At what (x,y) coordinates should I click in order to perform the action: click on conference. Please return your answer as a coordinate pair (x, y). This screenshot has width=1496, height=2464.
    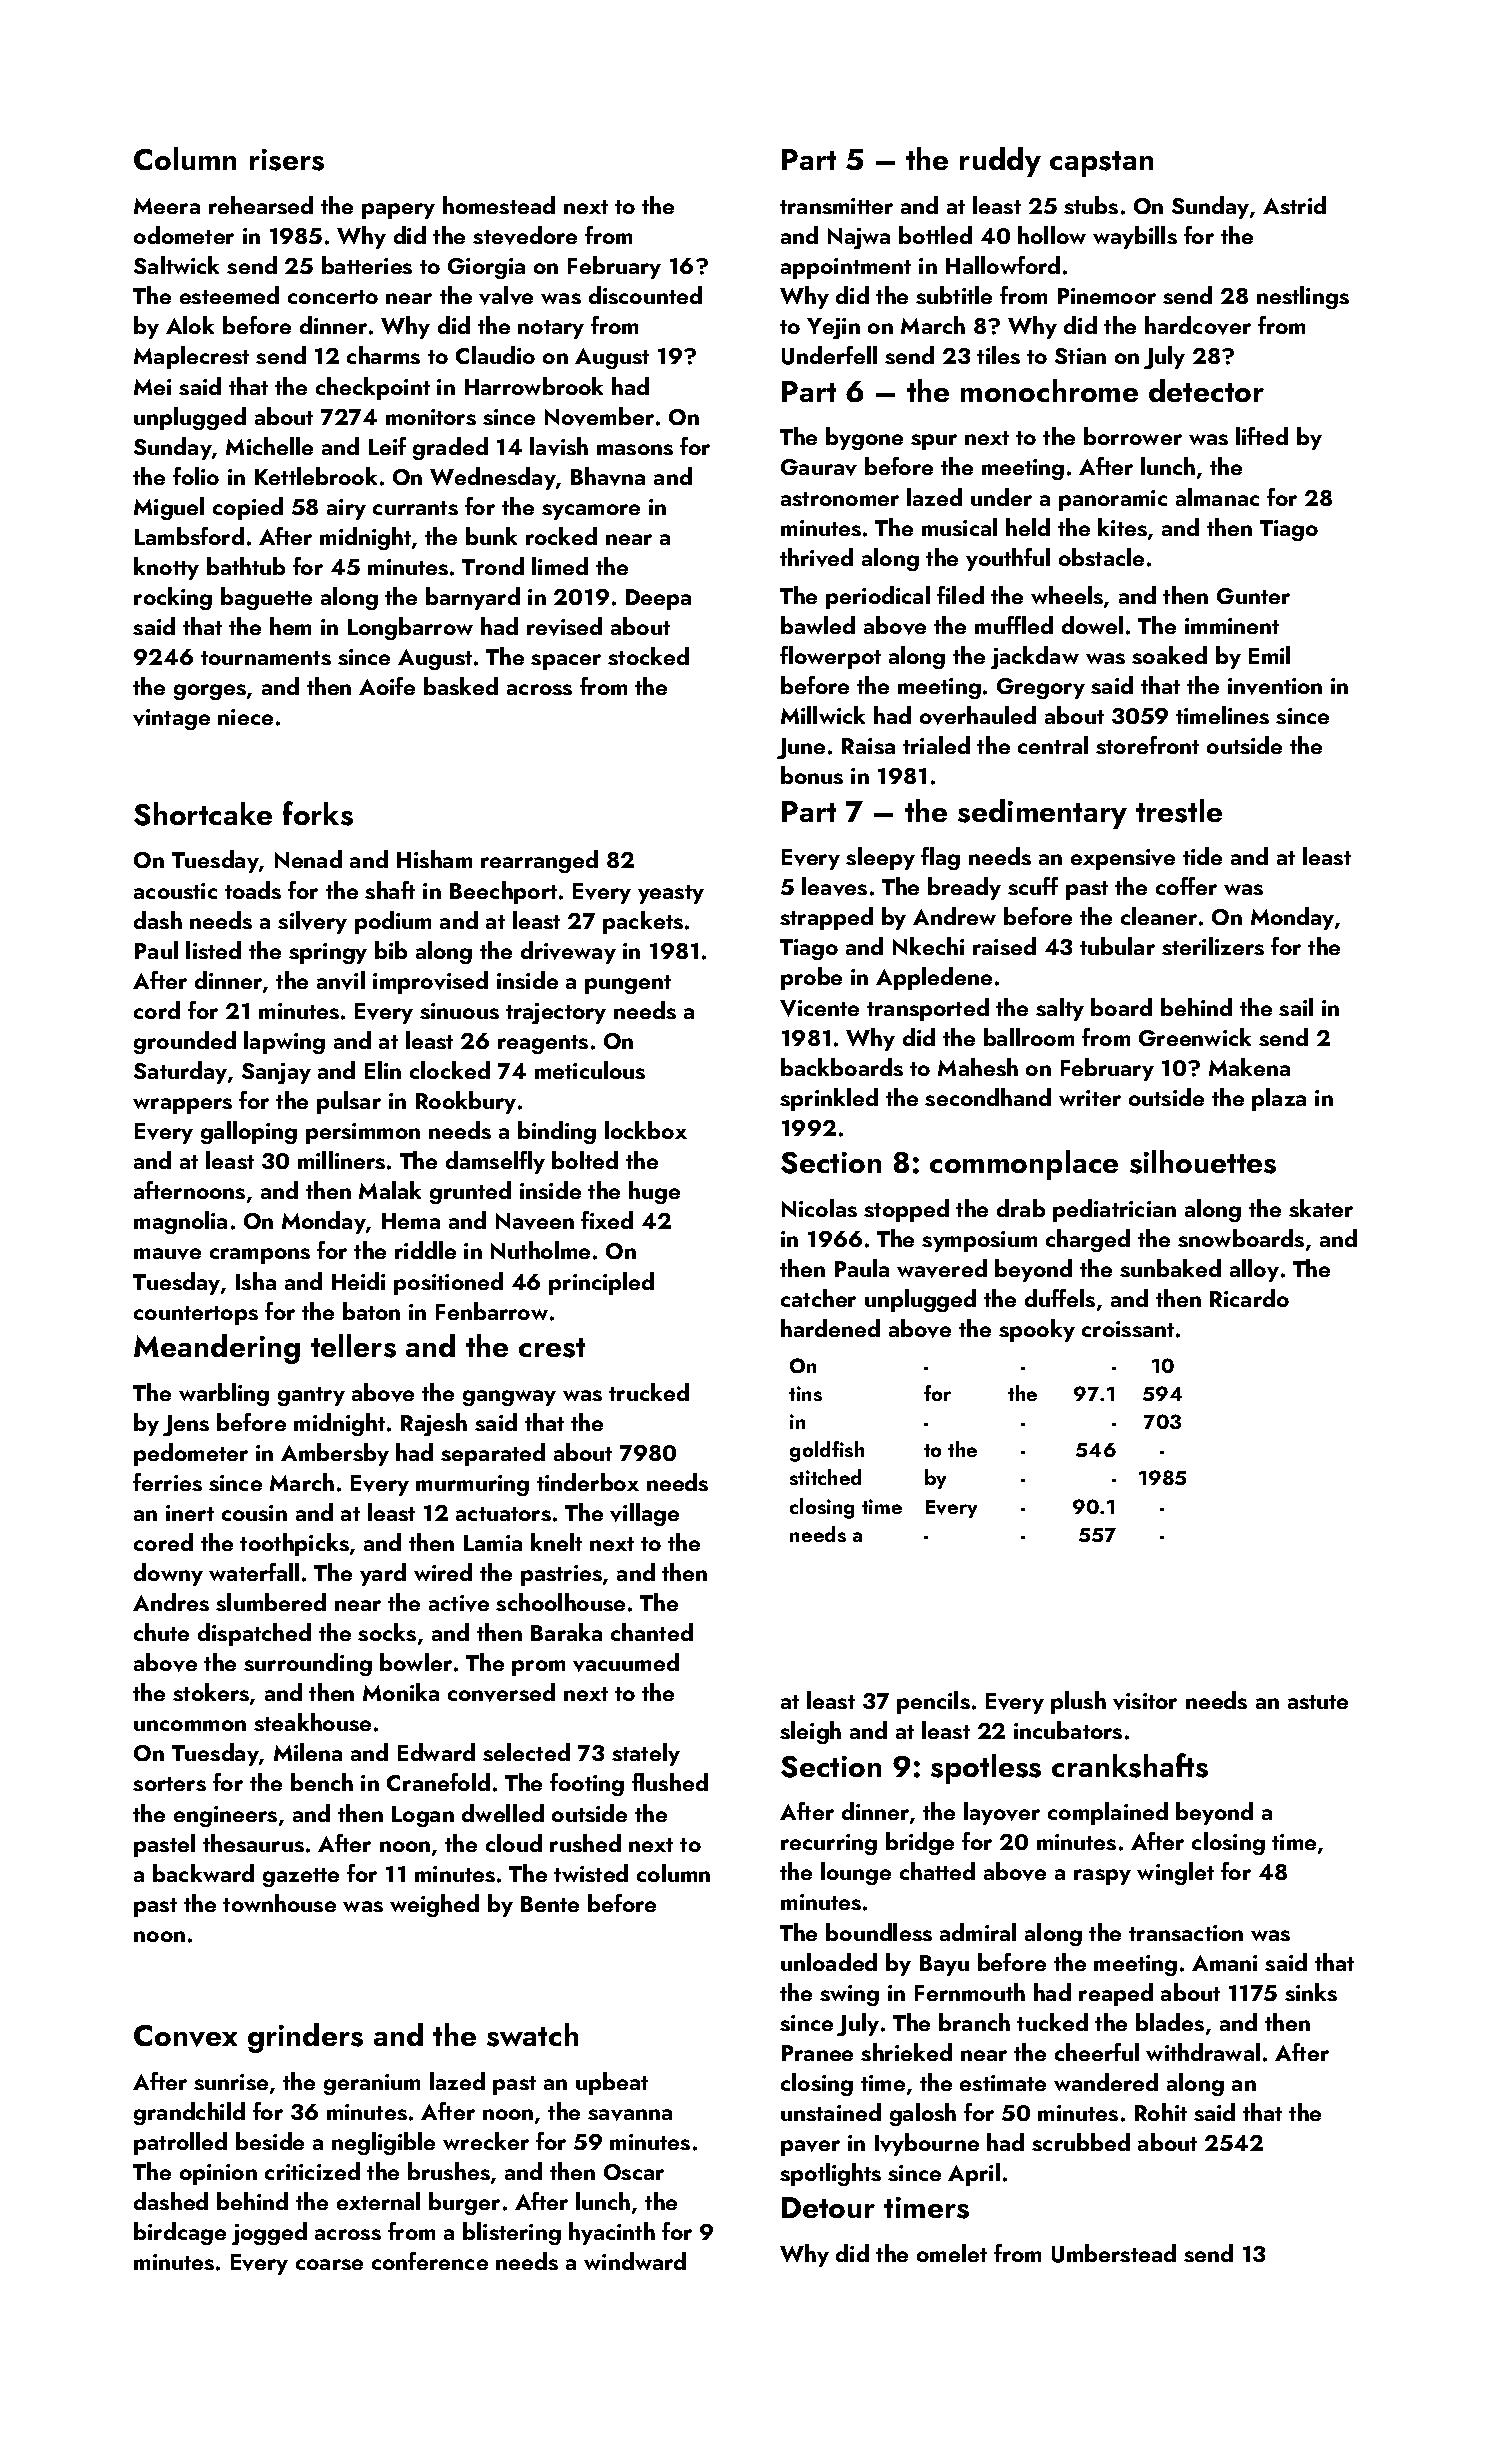
    Looking at the image, I should click on (430, 2261).
